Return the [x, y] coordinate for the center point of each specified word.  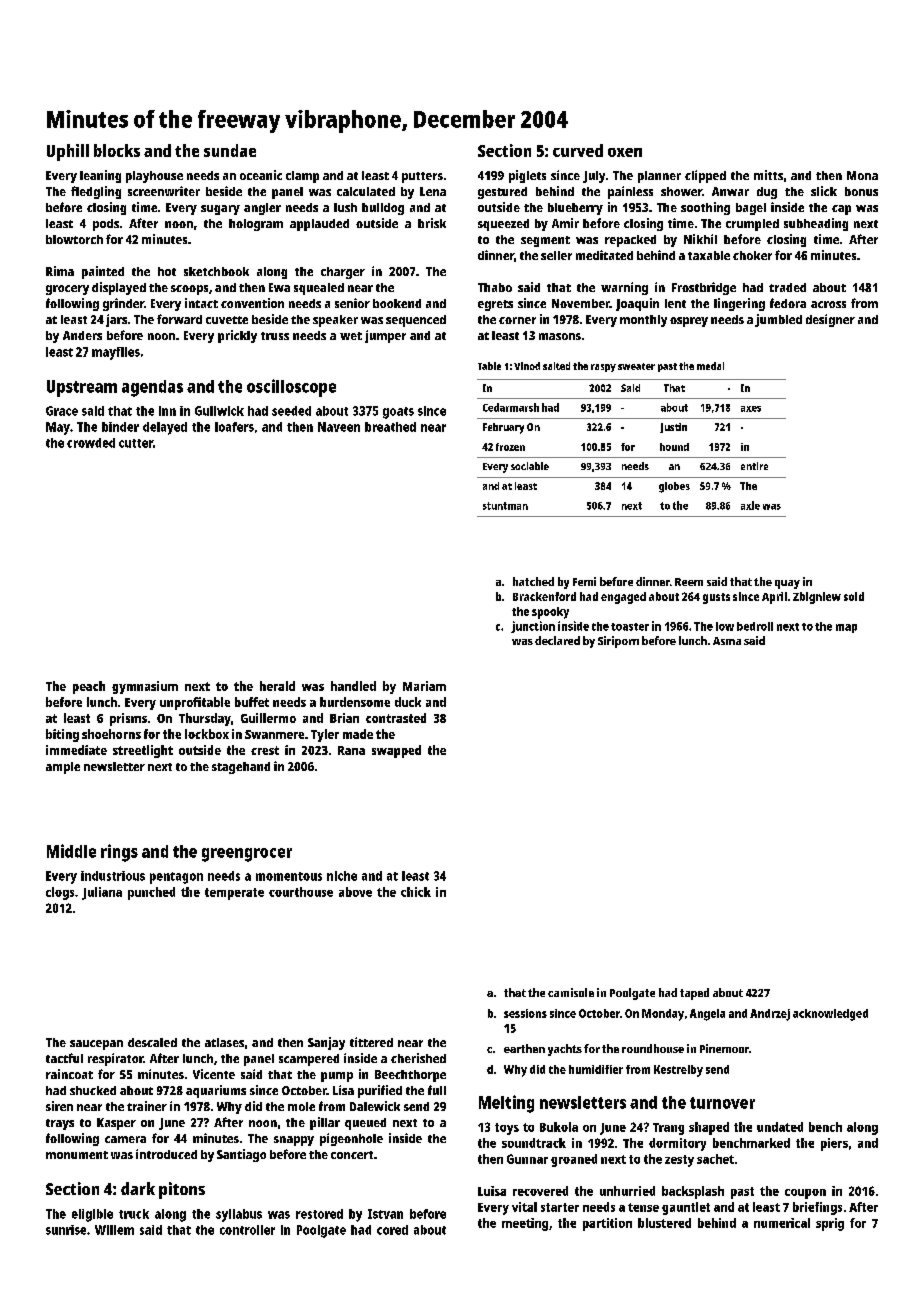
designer [830, 320]
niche [342, 876]
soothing [705, 208]
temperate [234, 894]
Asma [727, 641]
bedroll [755, 626]
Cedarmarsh [511, 407]
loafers [234, 427]
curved [578, 150]
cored [392, 1230]
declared [557, 640]
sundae [230, 150]
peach [89, 687]
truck [134, 1214]
